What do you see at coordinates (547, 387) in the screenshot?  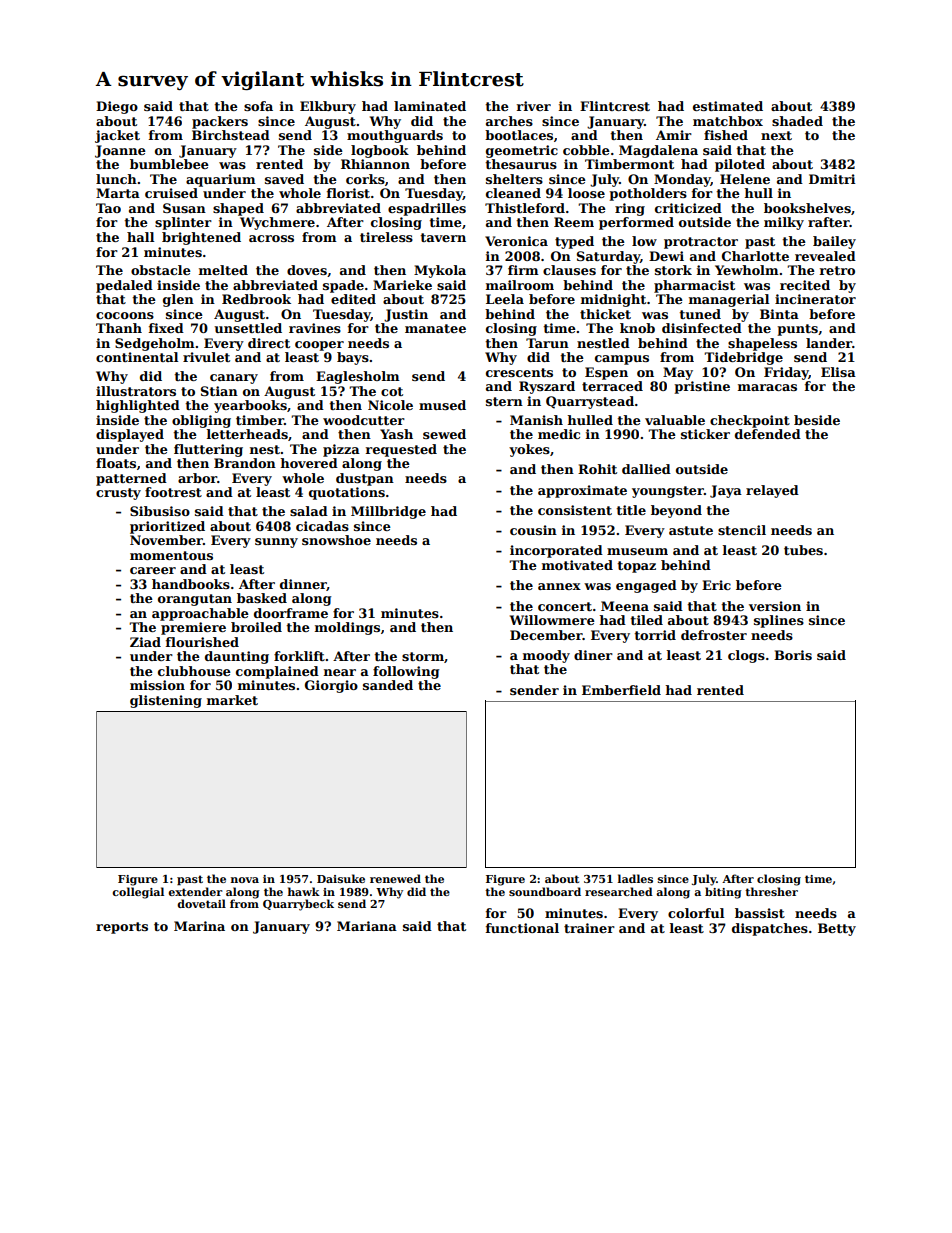 I see `Ryszard` at bounding box center [547, 387].
